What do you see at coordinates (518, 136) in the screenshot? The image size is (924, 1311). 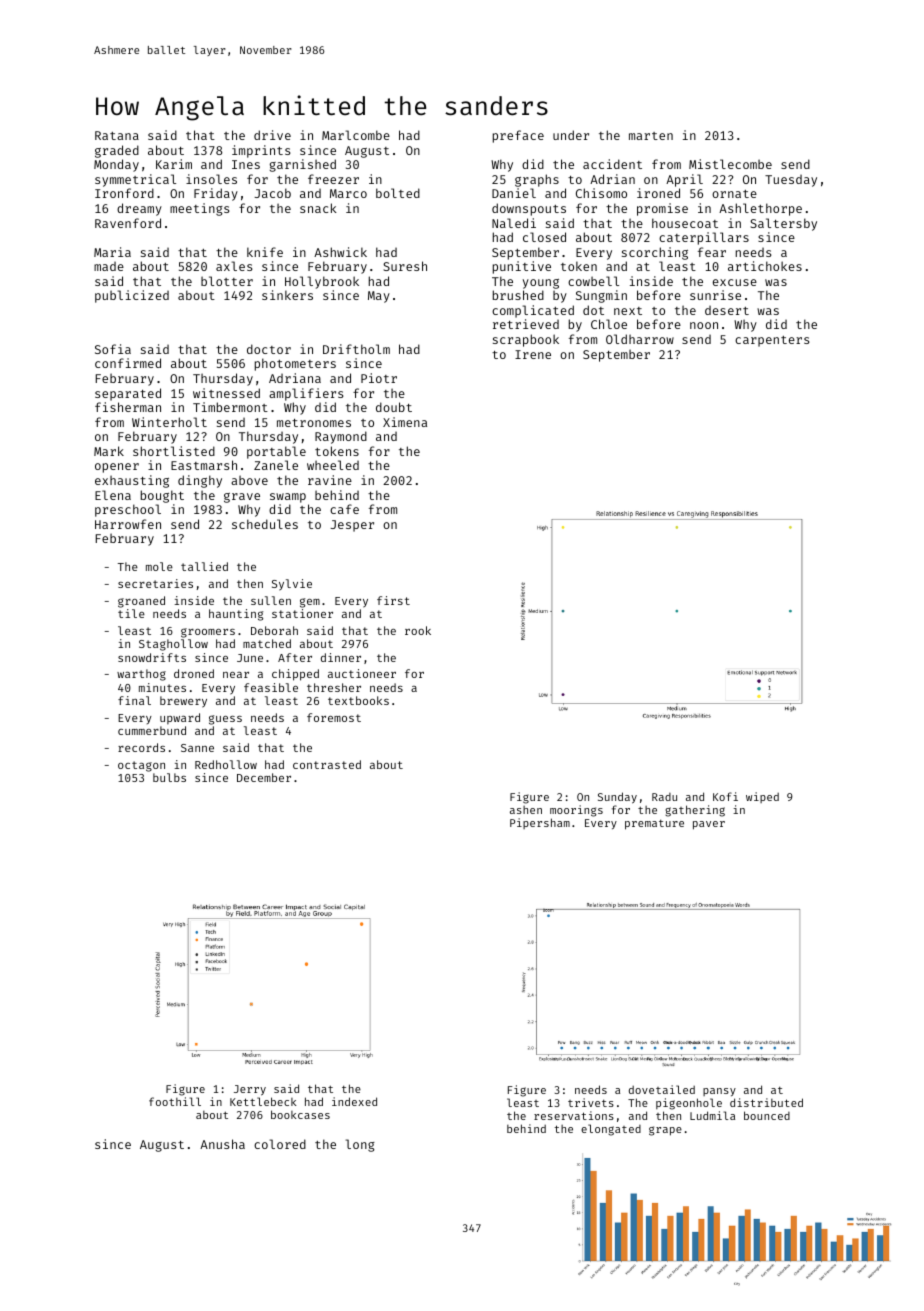 I see `preface` at bounding box center [518, 136].
